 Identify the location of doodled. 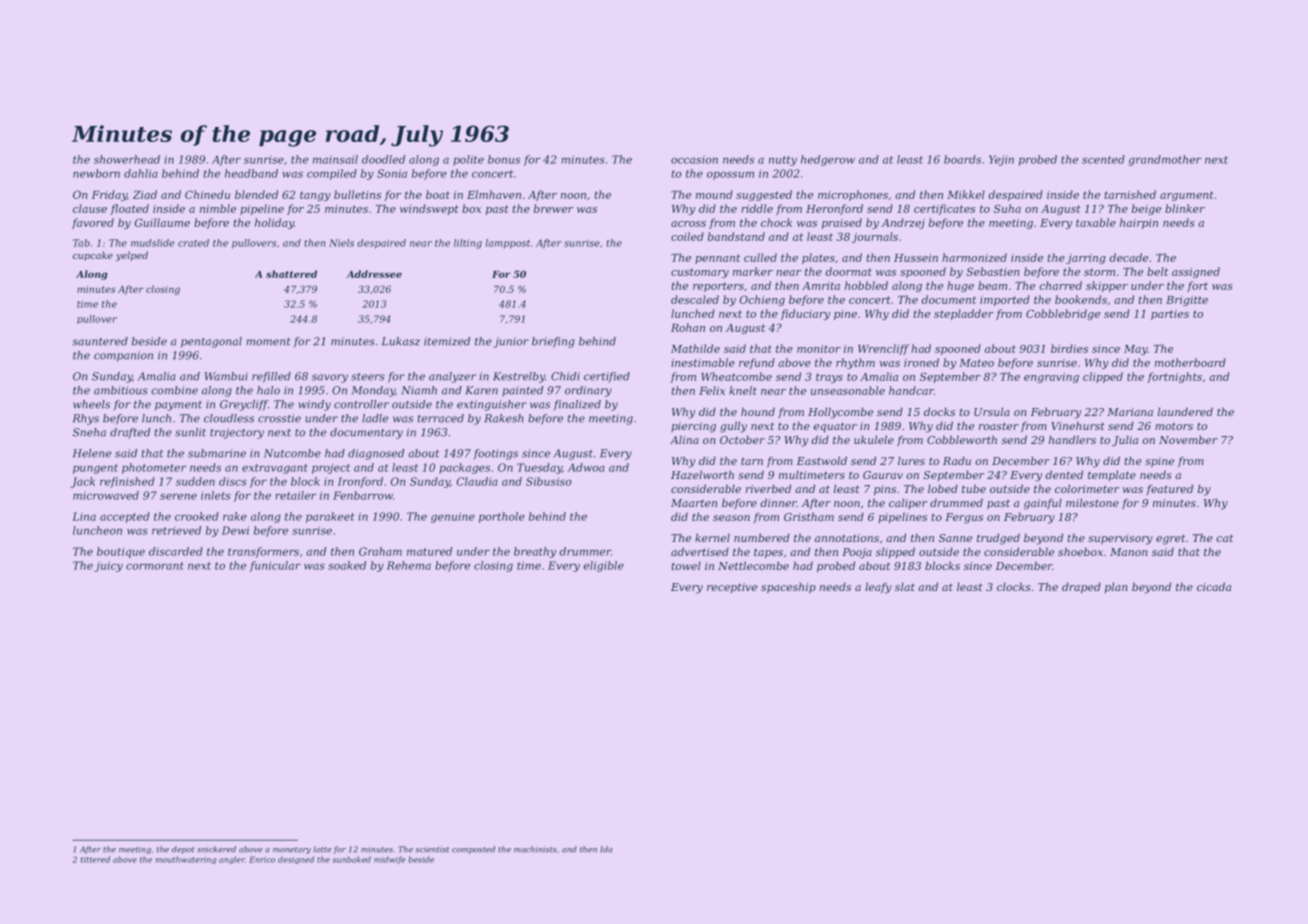
(383, 159).
